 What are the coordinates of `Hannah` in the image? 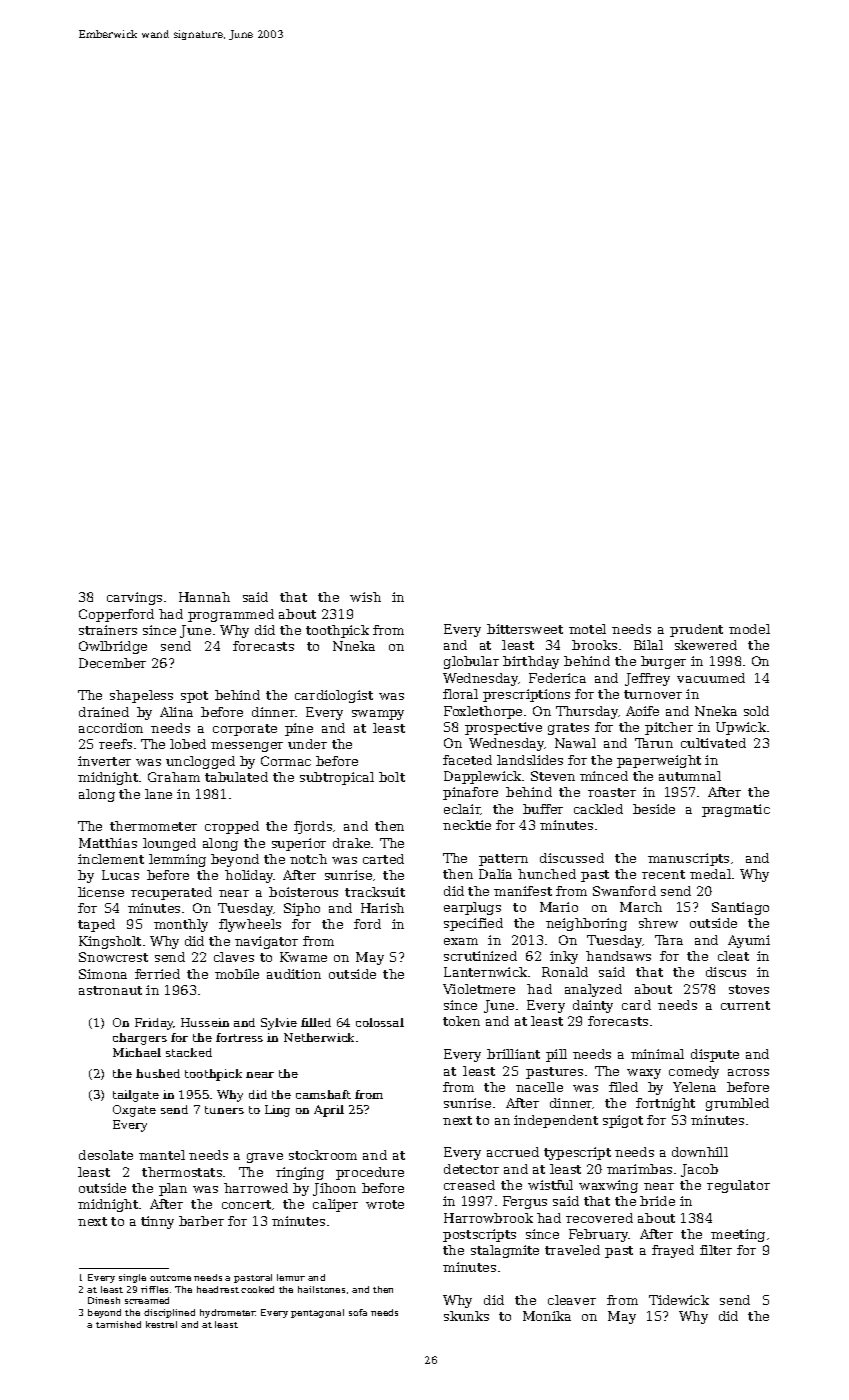 It's located at (204, 597).
